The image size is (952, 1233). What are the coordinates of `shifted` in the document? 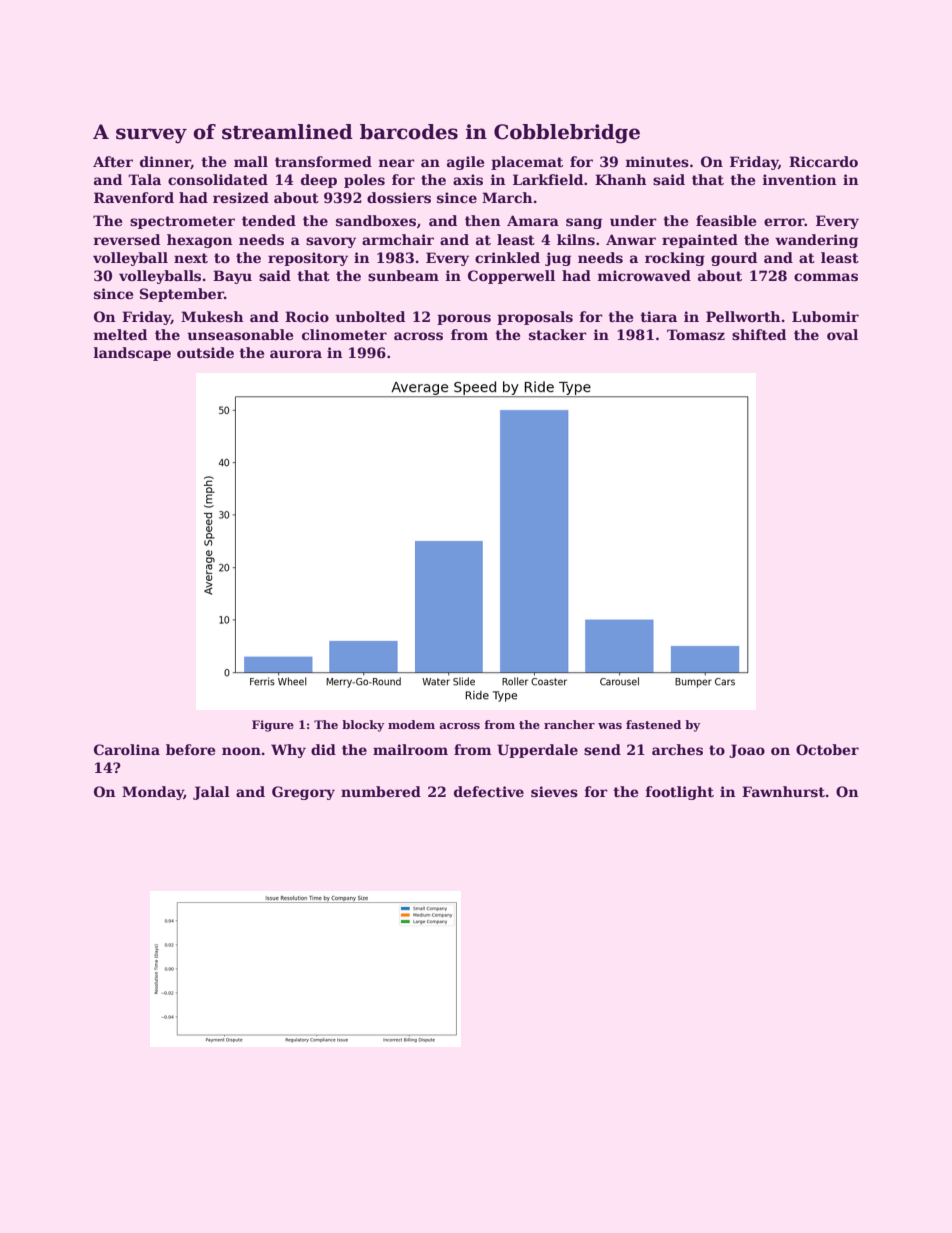 It's located at (759, 334).
